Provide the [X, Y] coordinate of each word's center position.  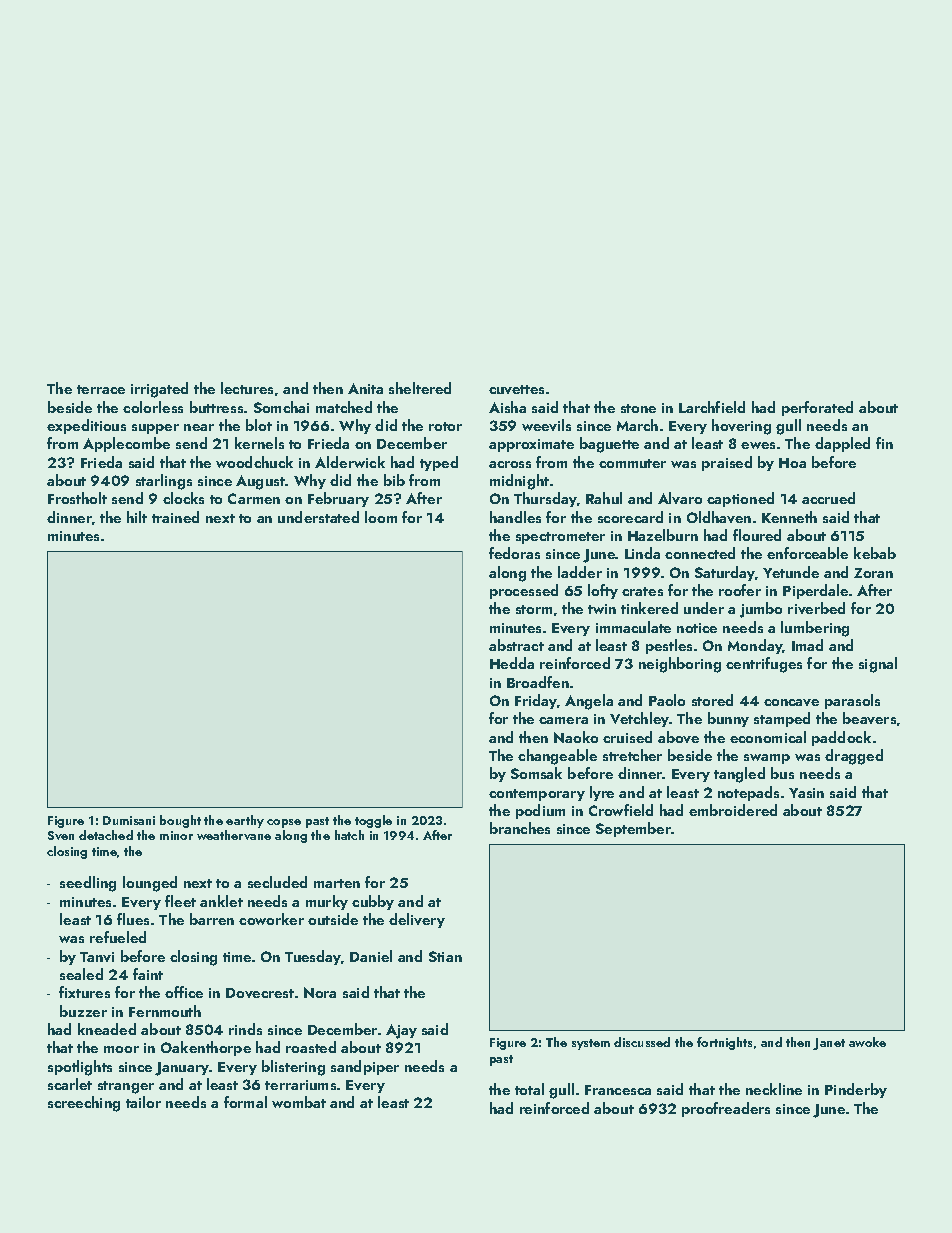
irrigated [159, 390]
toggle [373, 821]
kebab [875, 553]
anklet [221, 901]
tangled [739, 775]
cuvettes [516, 389]
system [591, 1044]
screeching [84, 1104]
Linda [642, 553]
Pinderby [856, 1090]
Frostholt [77, 498]
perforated [817, 408]
